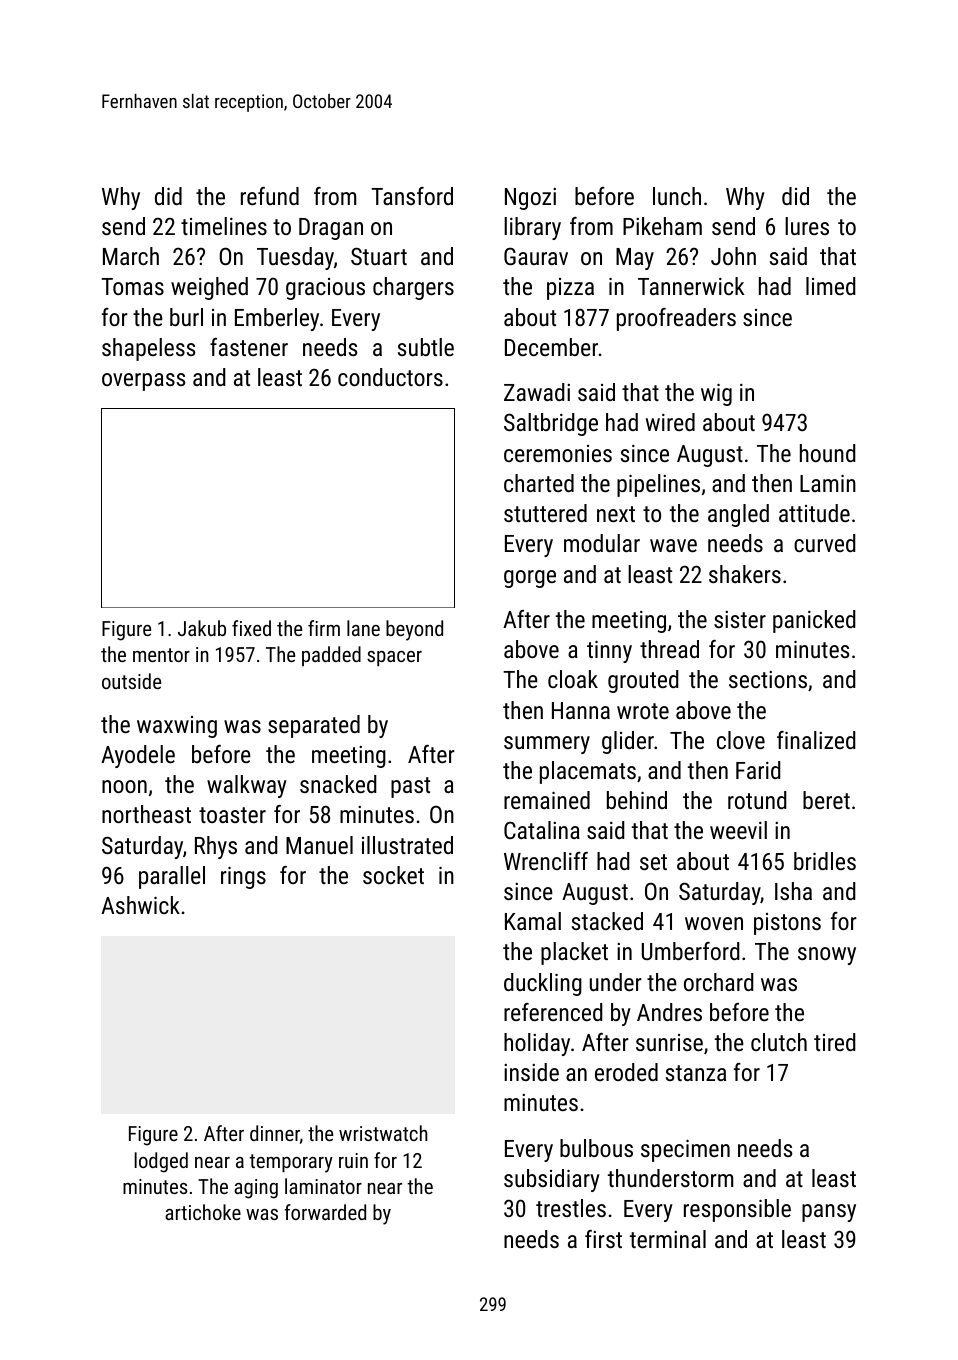  What do you see at coordinates (243, 878) in the image?
I see `rings` at bounding box center [243, 878].
